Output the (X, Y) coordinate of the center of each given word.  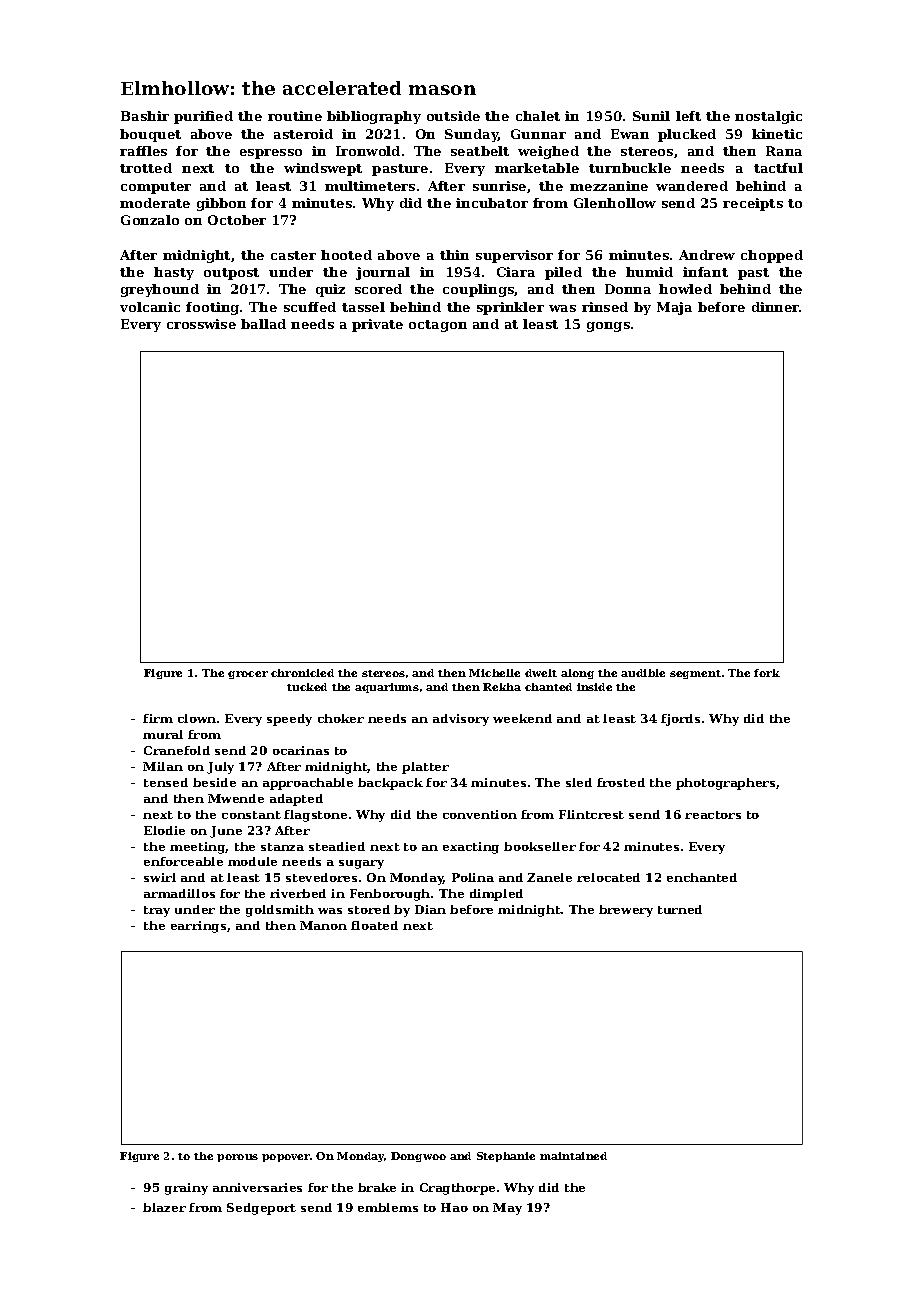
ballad (263, 324)
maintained (573, 1156)
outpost (231, 274)
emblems (388, 1207)
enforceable (183, 861)
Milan (163, 766)
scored (378, 289)
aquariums (387, 688)
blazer (164, 1207)
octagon (438, 326)
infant (705, 272)
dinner (776, 307)
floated (374, 925)
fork (767, 673)
